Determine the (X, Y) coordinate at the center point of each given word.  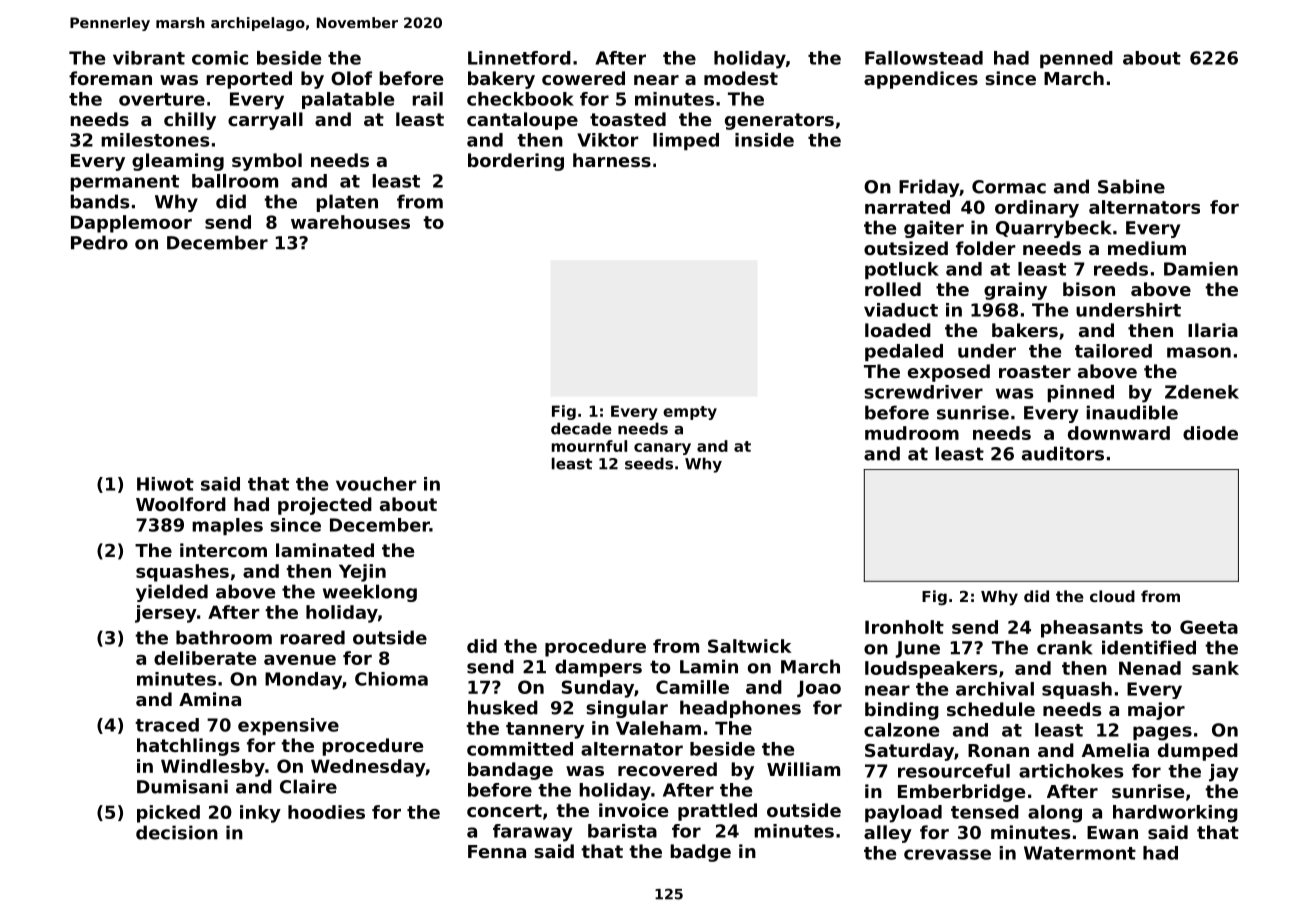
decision (177, 832)
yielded (172, 593)
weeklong (370, 593)
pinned (1080, 393)
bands (99, 201)
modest (741, 78)
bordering (516, 162)
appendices (921, 80)
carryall (265, 121)
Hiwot (165, 484)
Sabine (1131, 186)
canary (662, 449)
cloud (1112, 596)
